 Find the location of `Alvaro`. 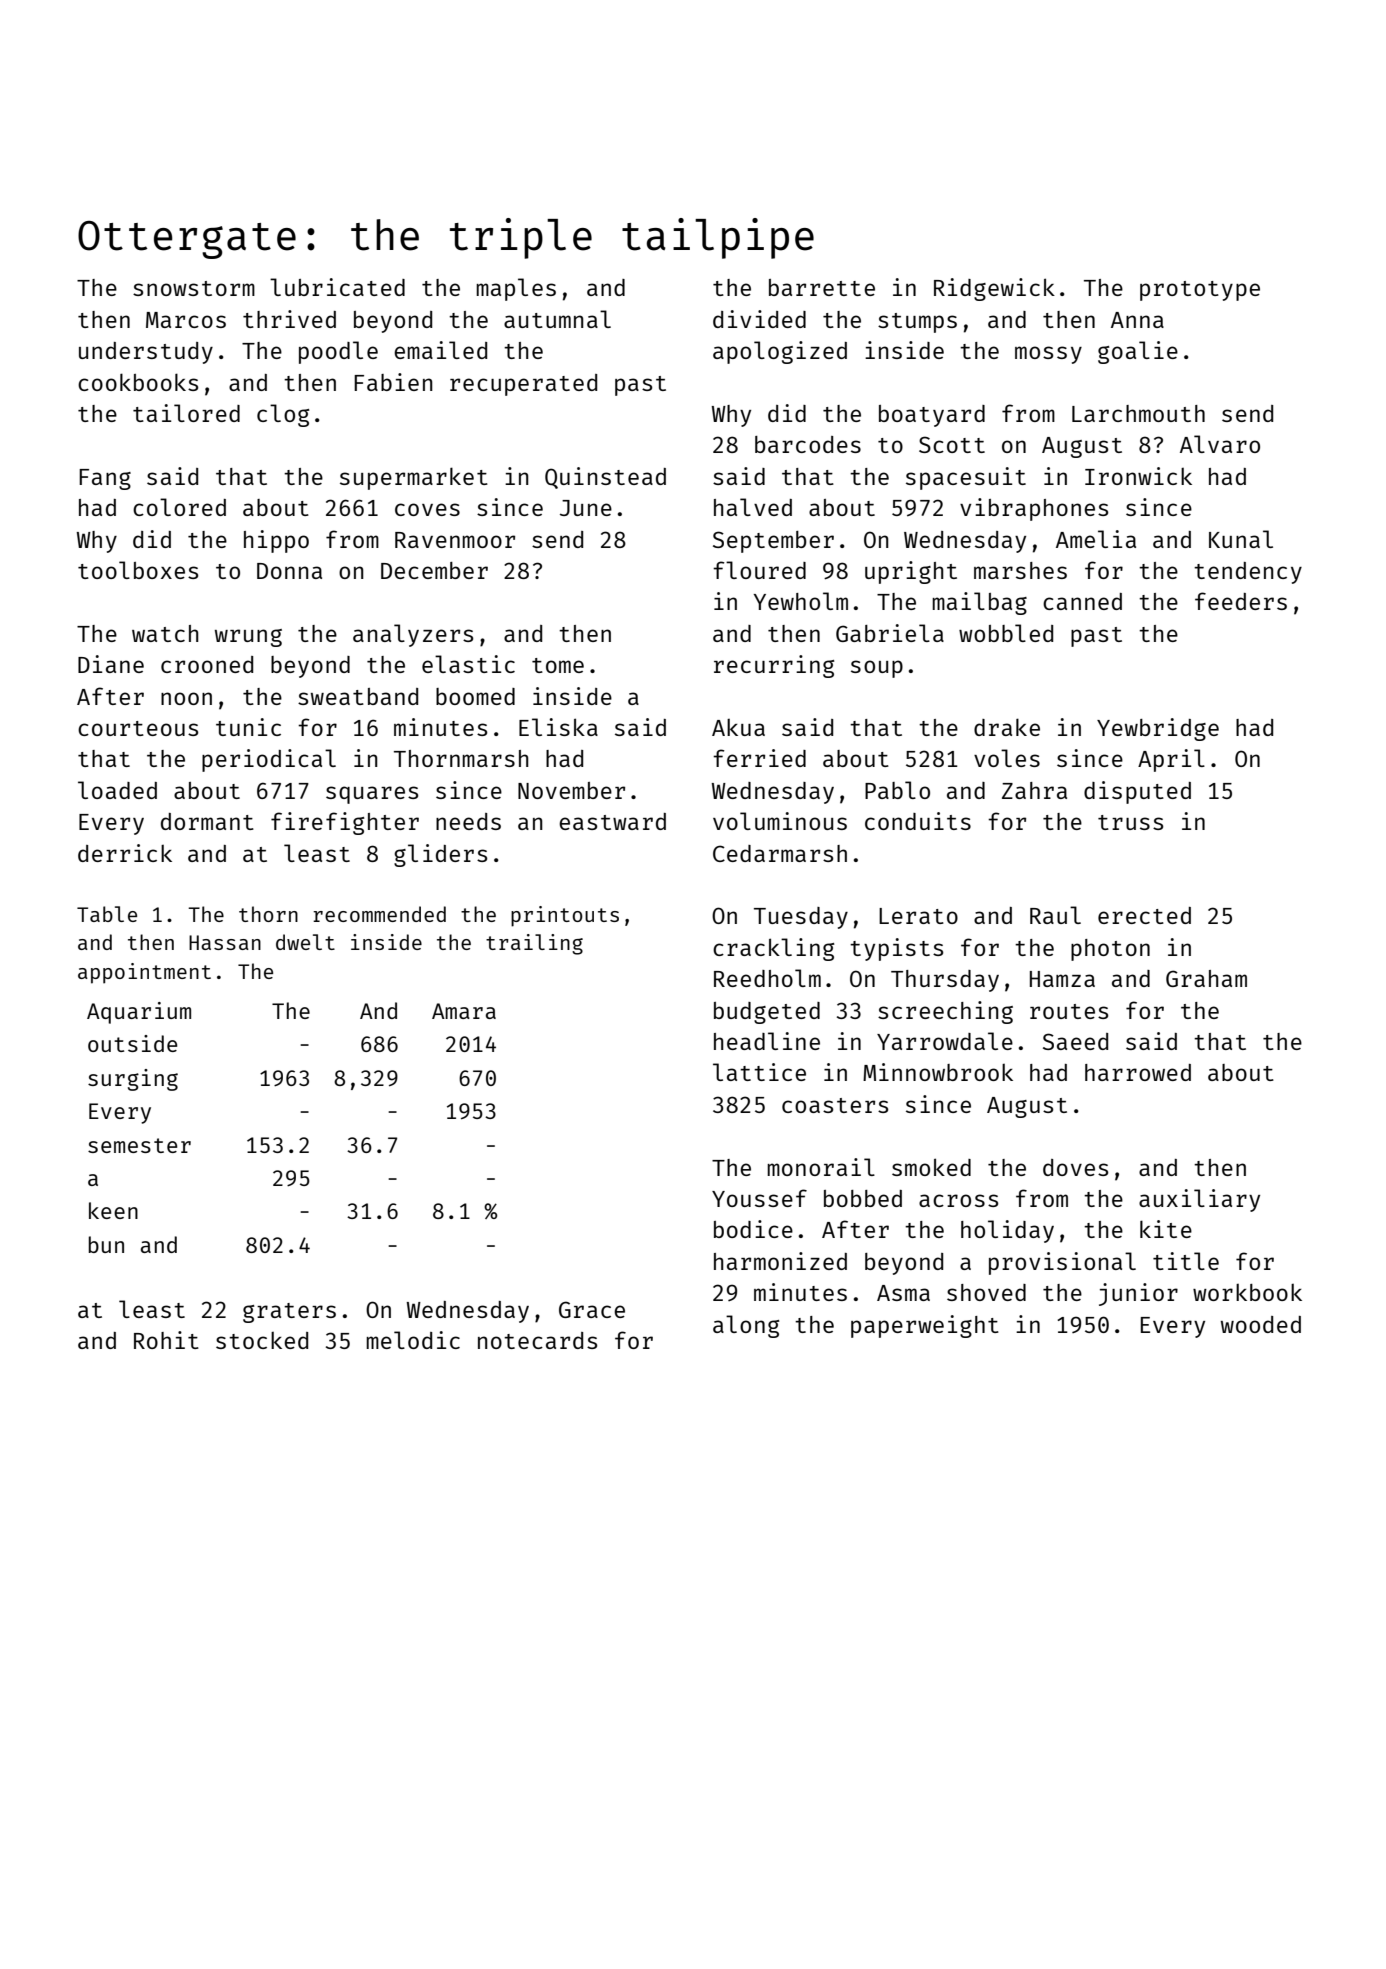

Alvaro is located at coordinates (1220, 444).
